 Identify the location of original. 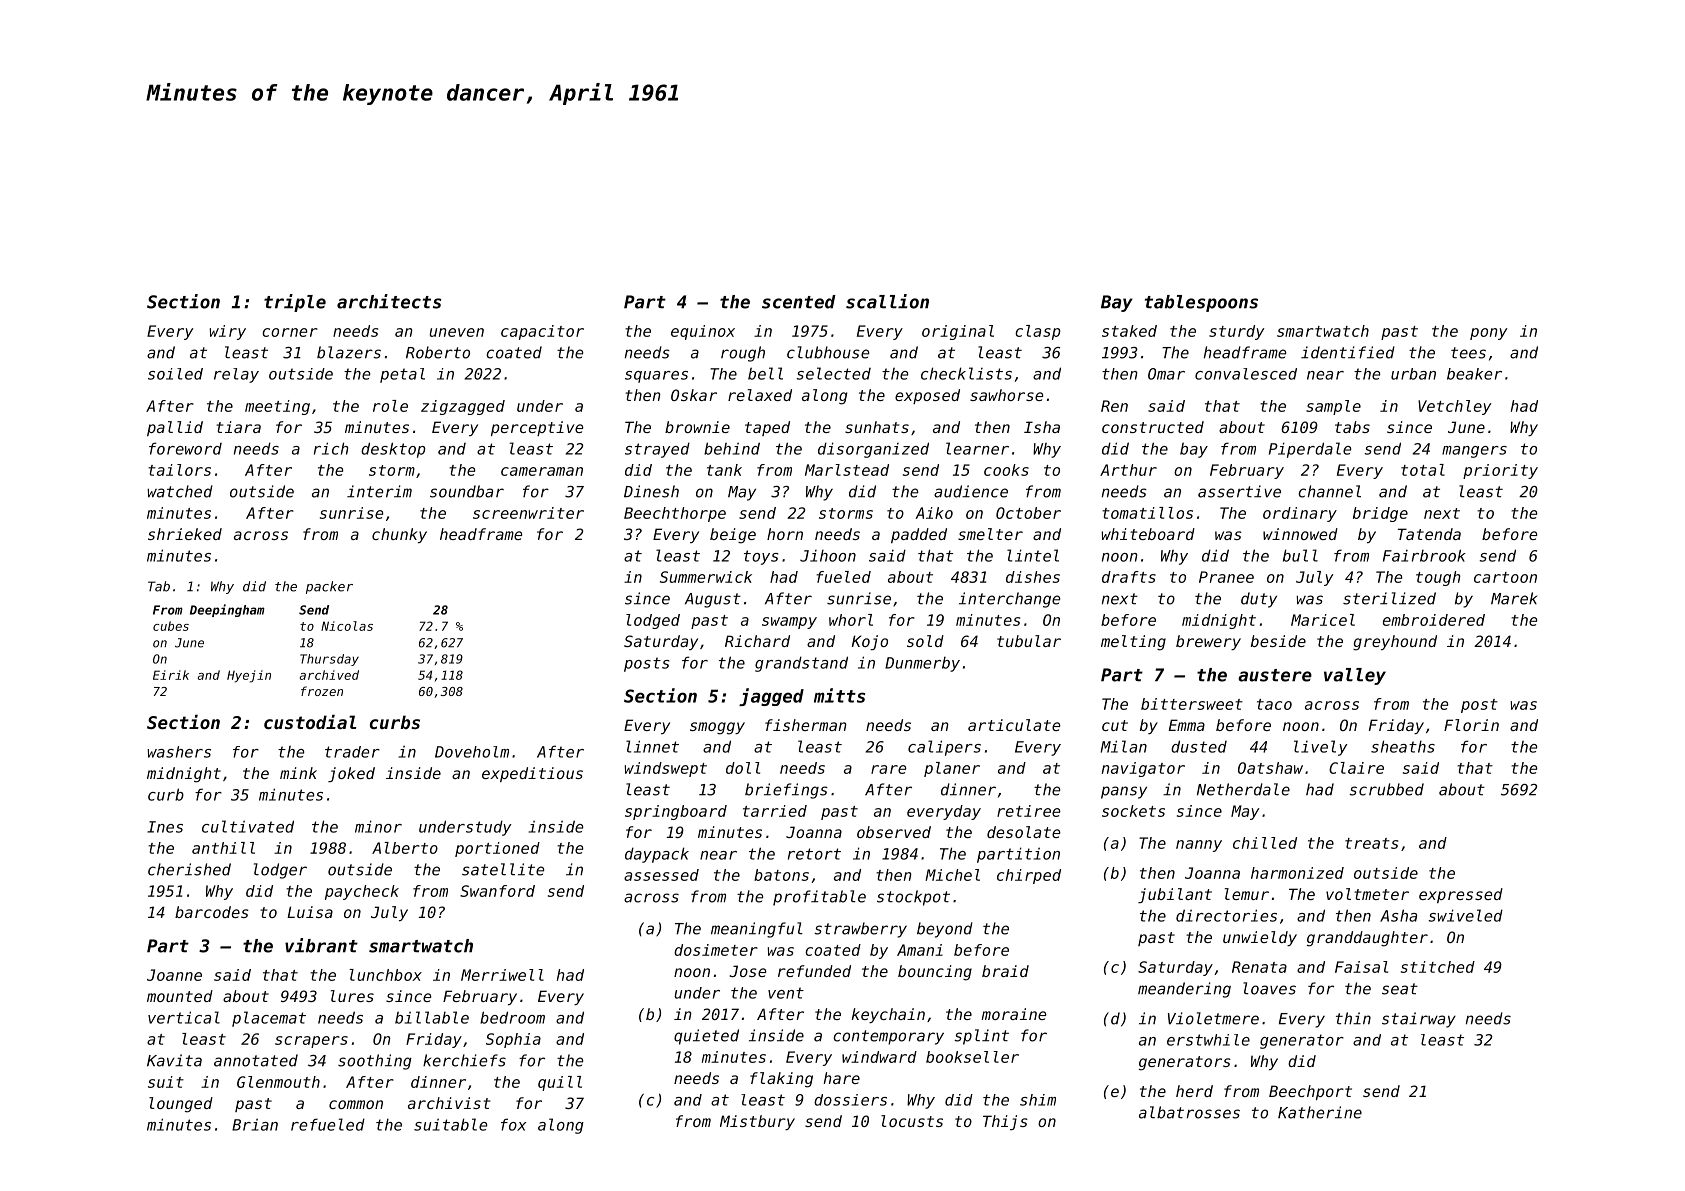
(958, 332).
